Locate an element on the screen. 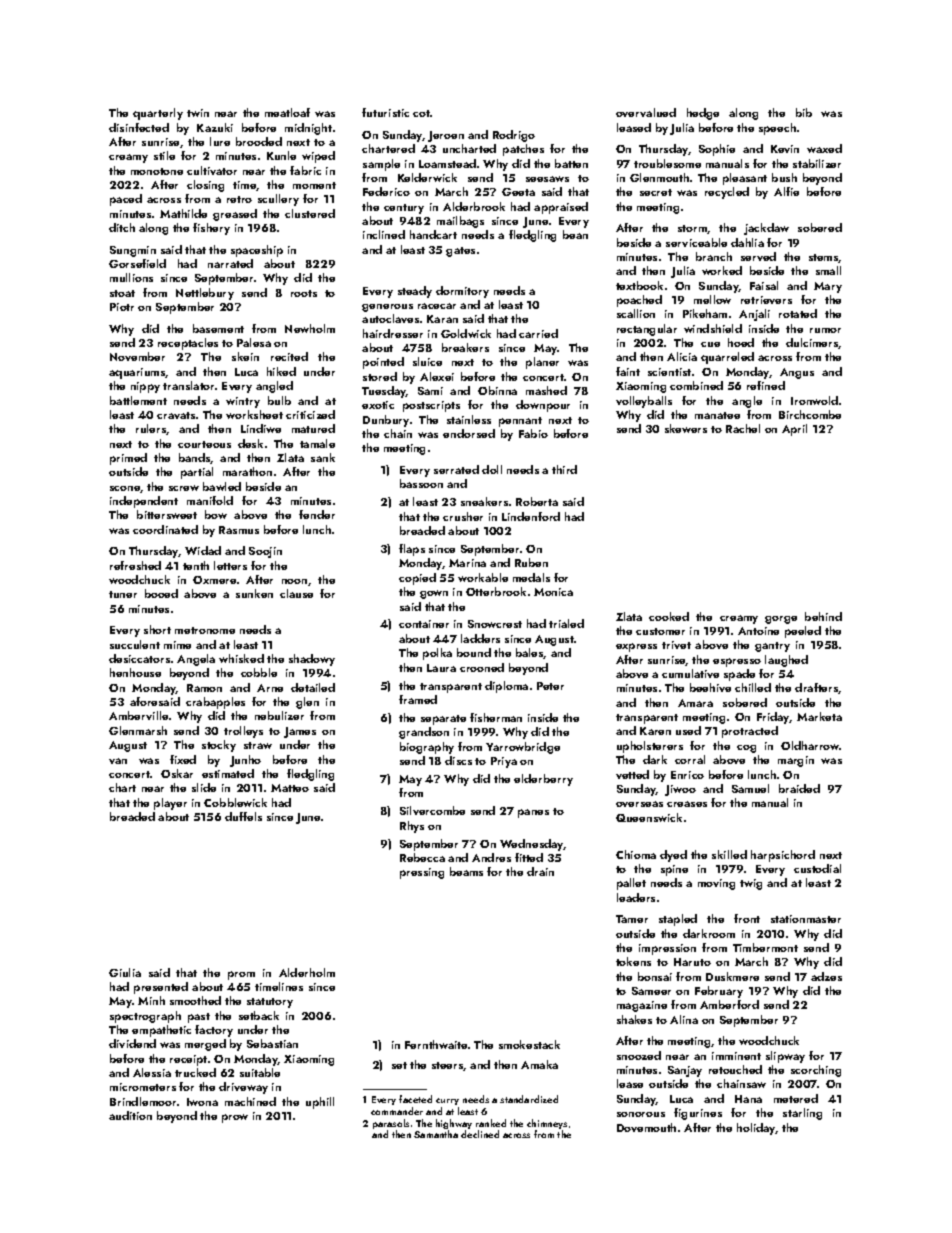 The width and height of the screenshot is (952, 1233). Dovemouth is located at coordinates (646, 1127).
